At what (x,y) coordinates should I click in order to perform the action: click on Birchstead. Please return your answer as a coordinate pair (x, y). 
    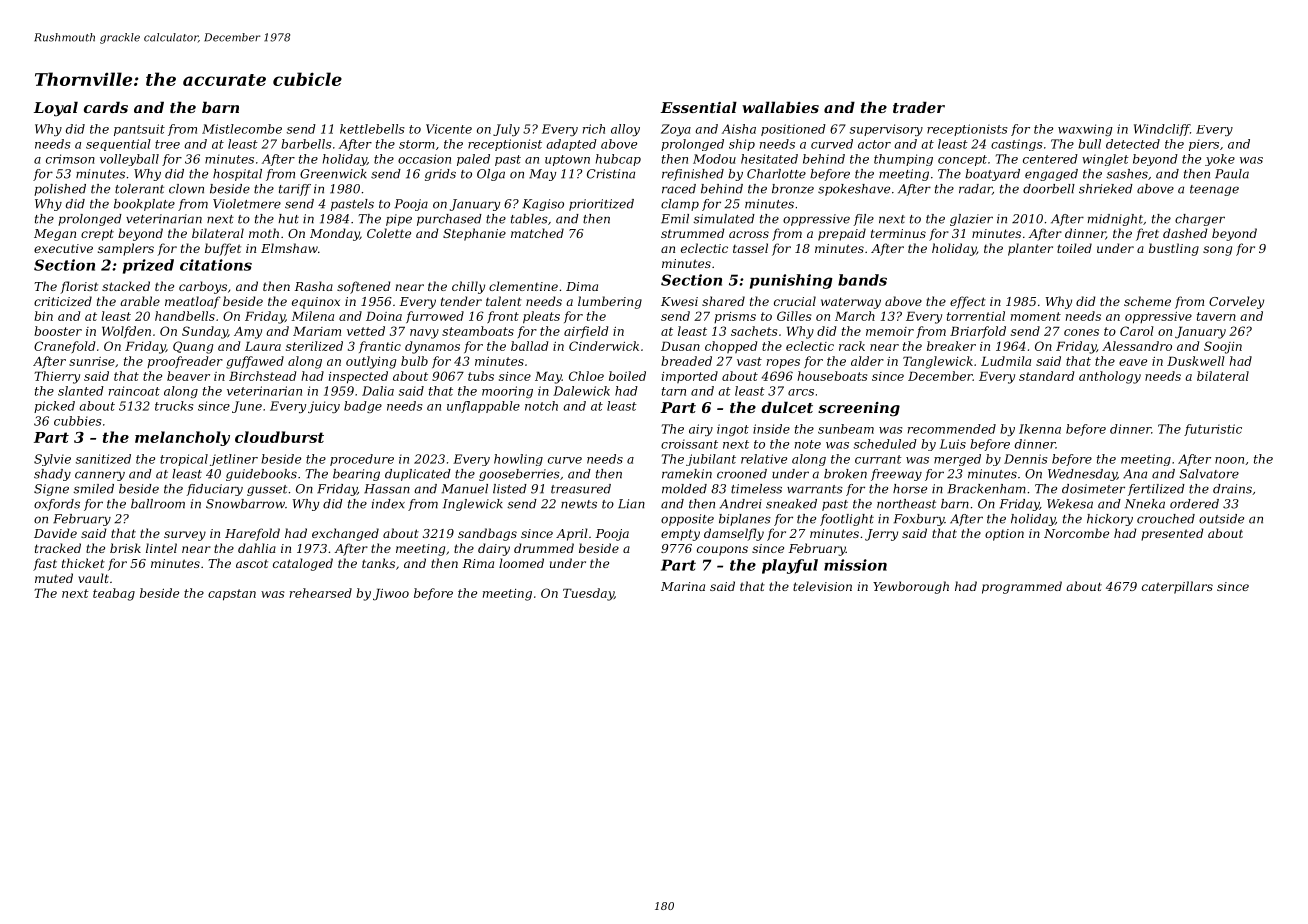
    Looking at the image, I should click on (262, 376).
